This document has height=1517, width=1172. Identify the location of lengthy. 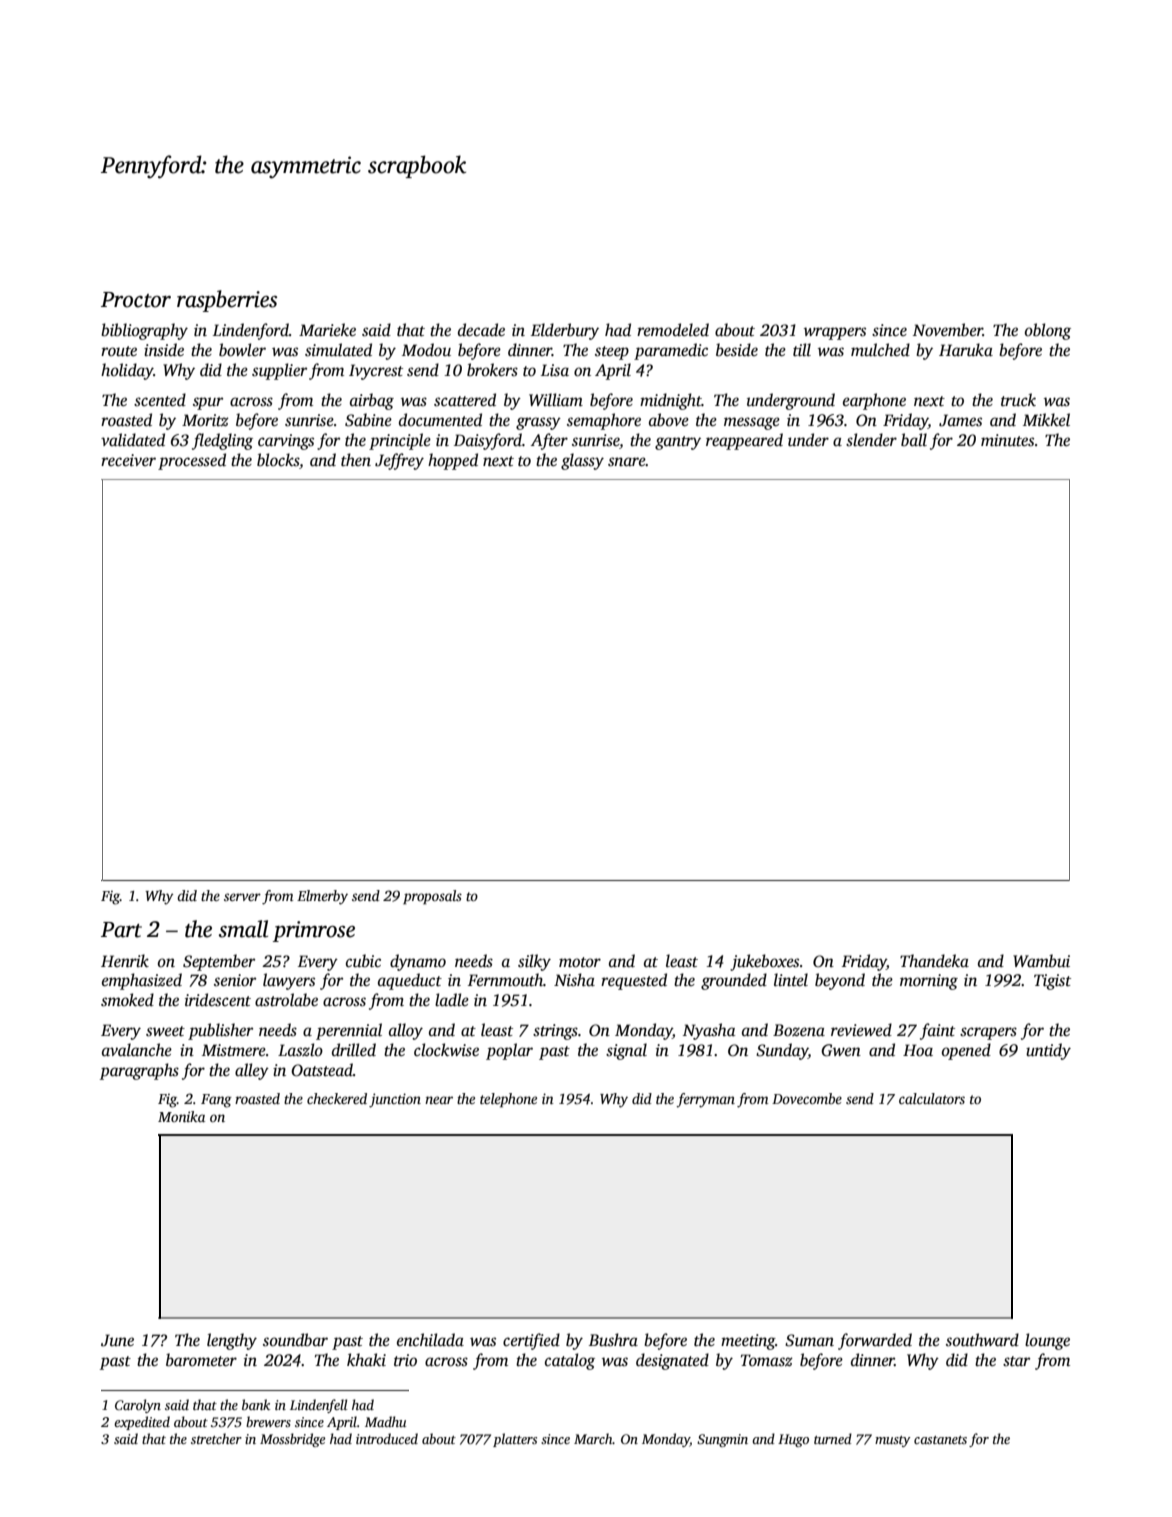
(232, 1341).
